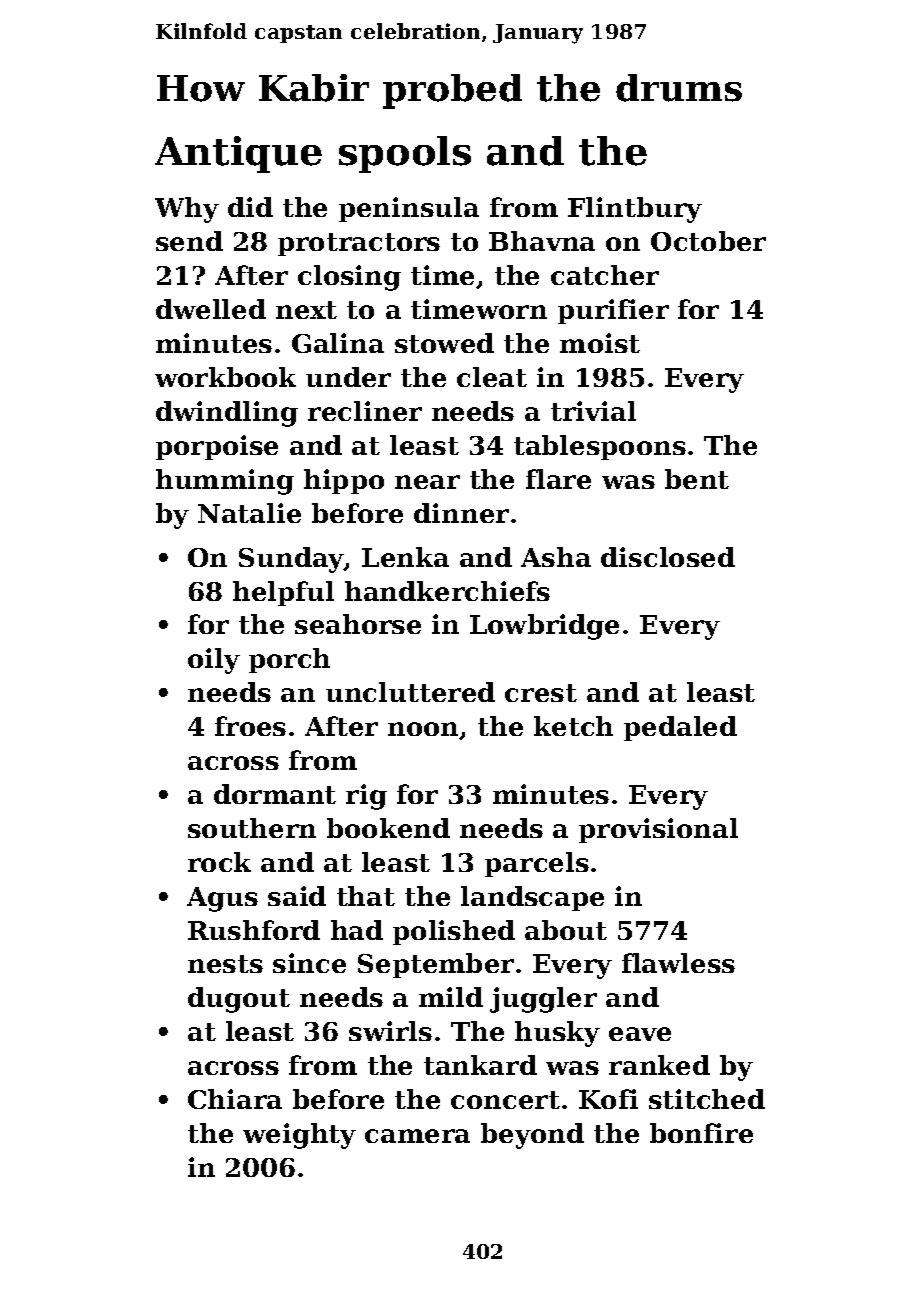 This document has width=924, height=1311. Describe the element at coordinates (573, 726) in the document. I see `ketch` at that location.
